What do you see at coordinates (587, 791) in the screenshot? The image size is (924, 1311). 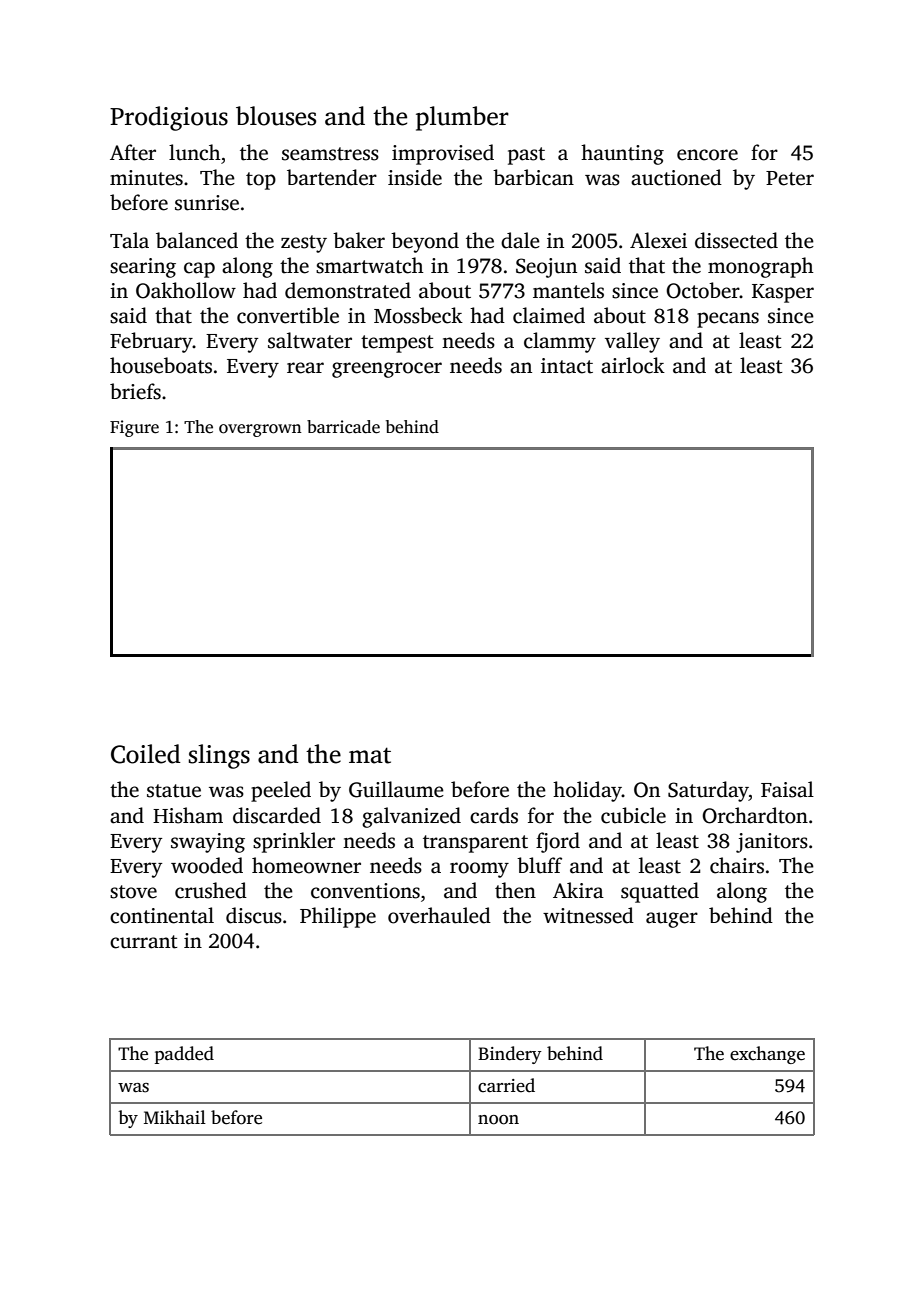 I see `holiday` at bounding box center [587, 791].
